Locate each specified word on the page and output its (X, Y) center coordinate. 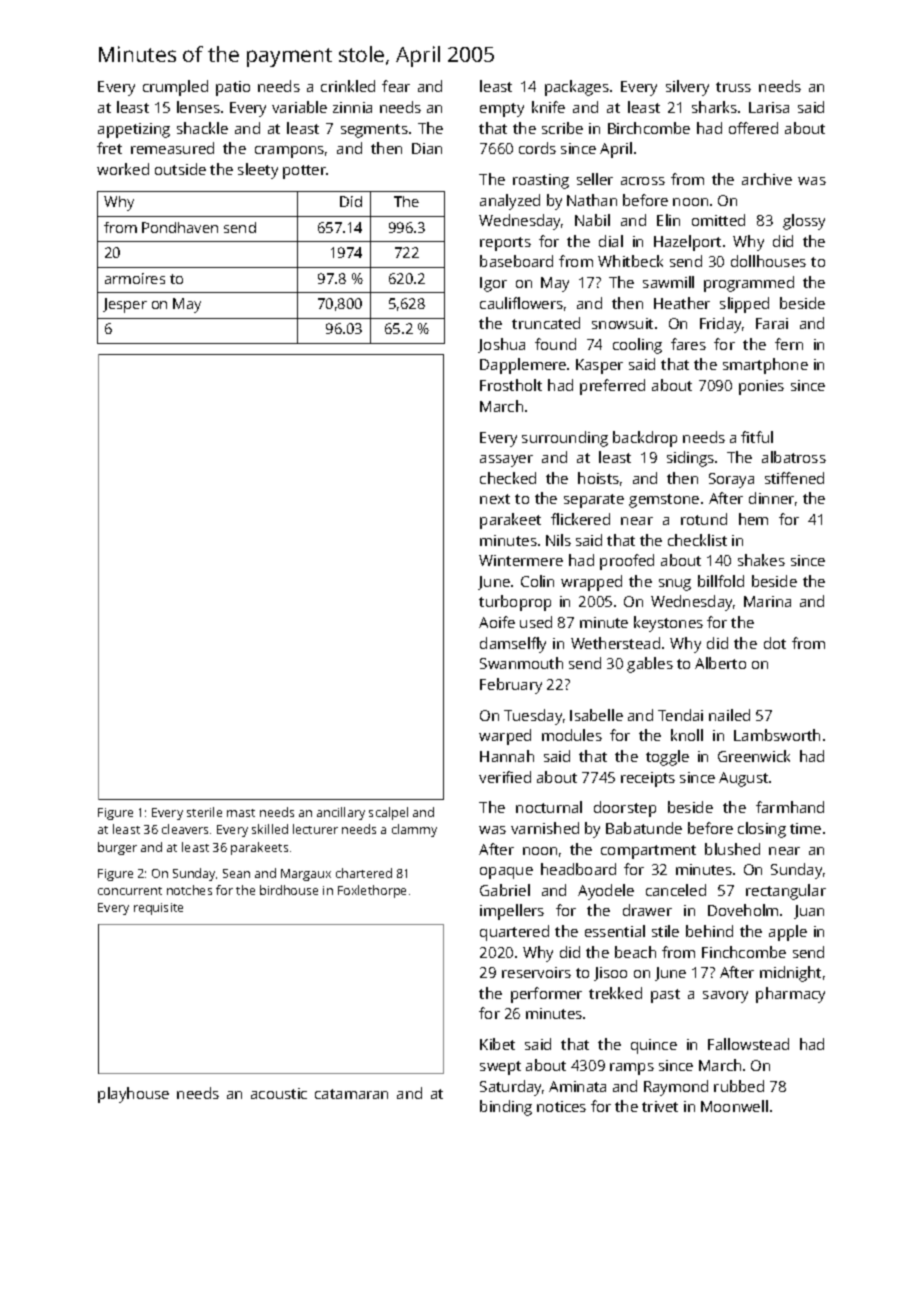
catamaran (351, 1094)
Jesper (125, 305)
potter (305, 172)
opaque (506, 873)
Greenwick (754, 756)
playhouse (133, 1095)
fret (109, 148)
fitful (757, 437)
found (555, 344)
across (643, 181)
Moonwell (734, 1106)
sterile (204, 812)
